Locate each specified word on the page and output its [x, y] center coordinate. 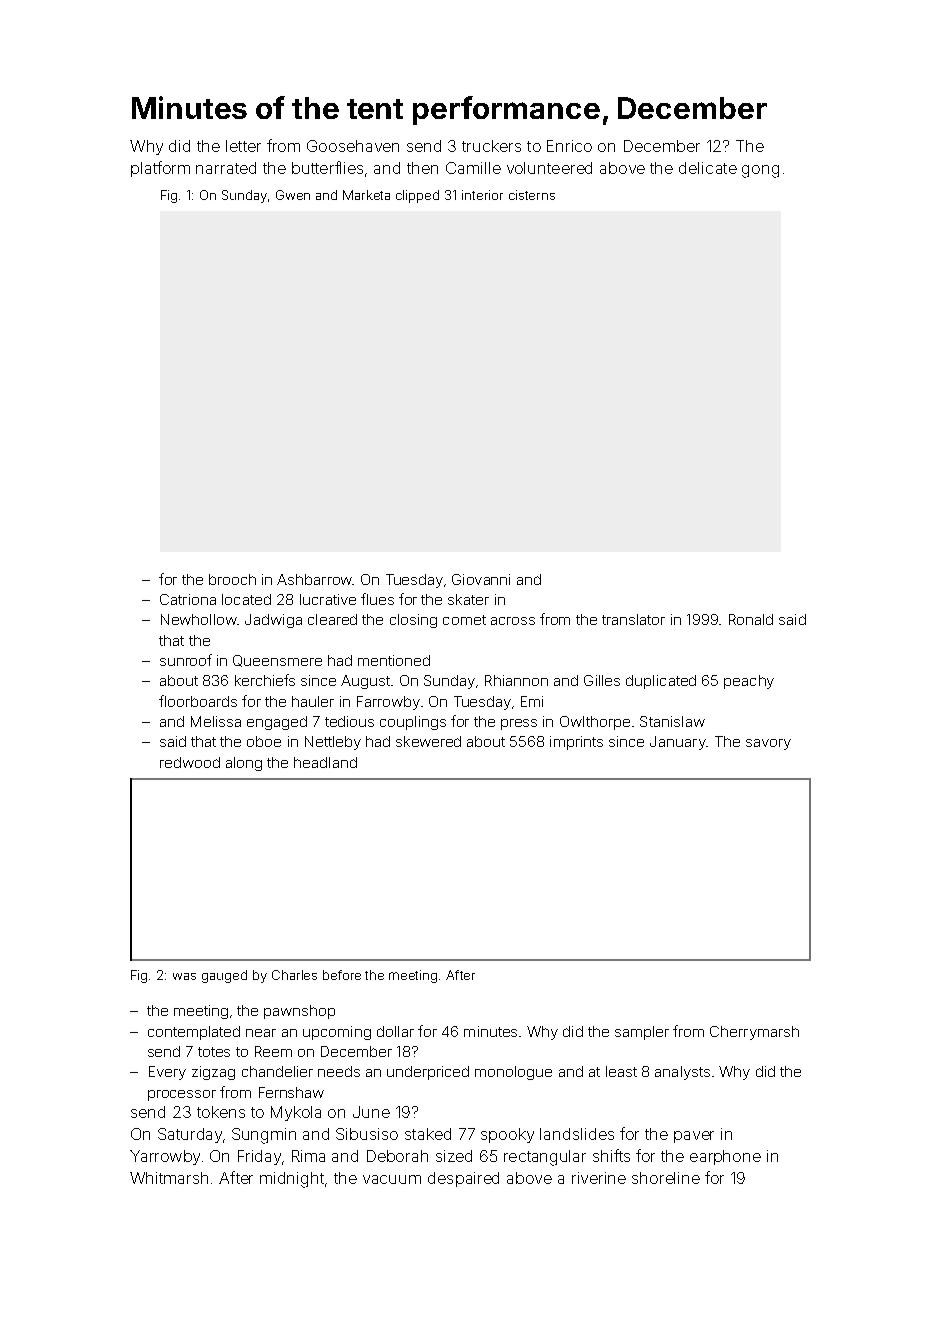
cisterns [532, 195]
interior [482, 195]
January [678, 743]
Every [167, 1073]
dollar [395, 1031]
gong [760, 171]
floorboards [198, 701]
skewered [428, 741]
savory [768, 744]
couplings [413, 723]
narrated [226, 168]
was [184, 976]
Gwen [293, 195]
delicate [708, 168]
